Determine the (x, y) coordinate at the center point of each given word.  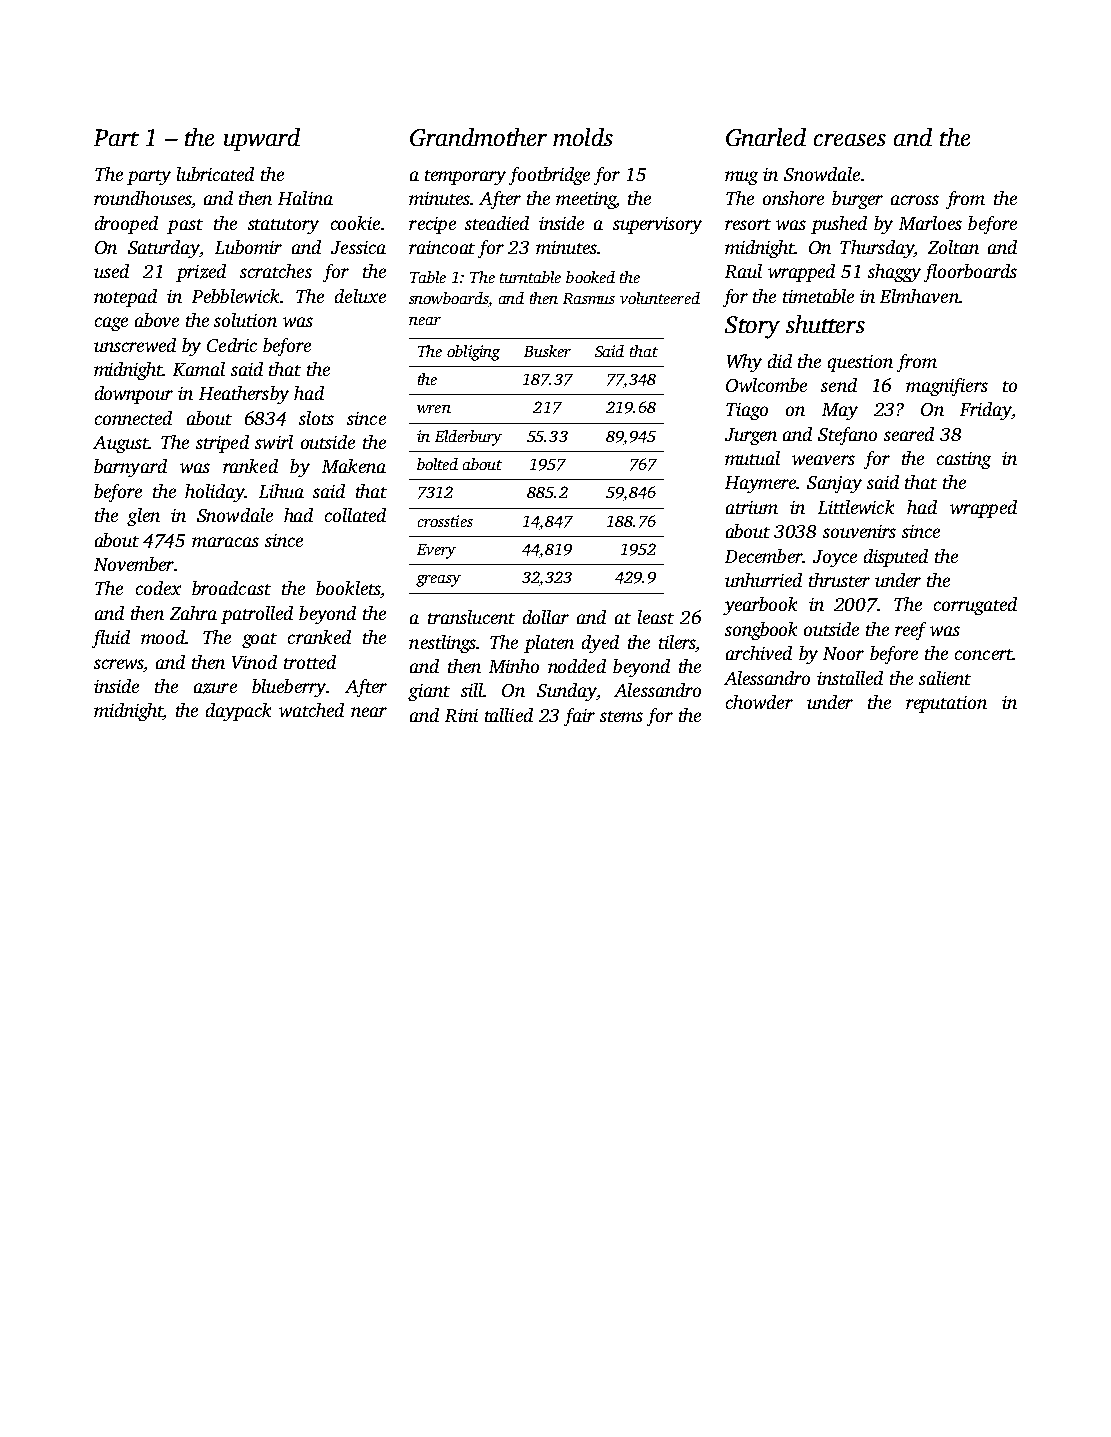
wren (434, 409)
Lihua (281, 491)
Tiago (747, 411)
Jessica (358, 247)
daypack (238, 712)
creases (850, 140)
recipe (432, 225)
